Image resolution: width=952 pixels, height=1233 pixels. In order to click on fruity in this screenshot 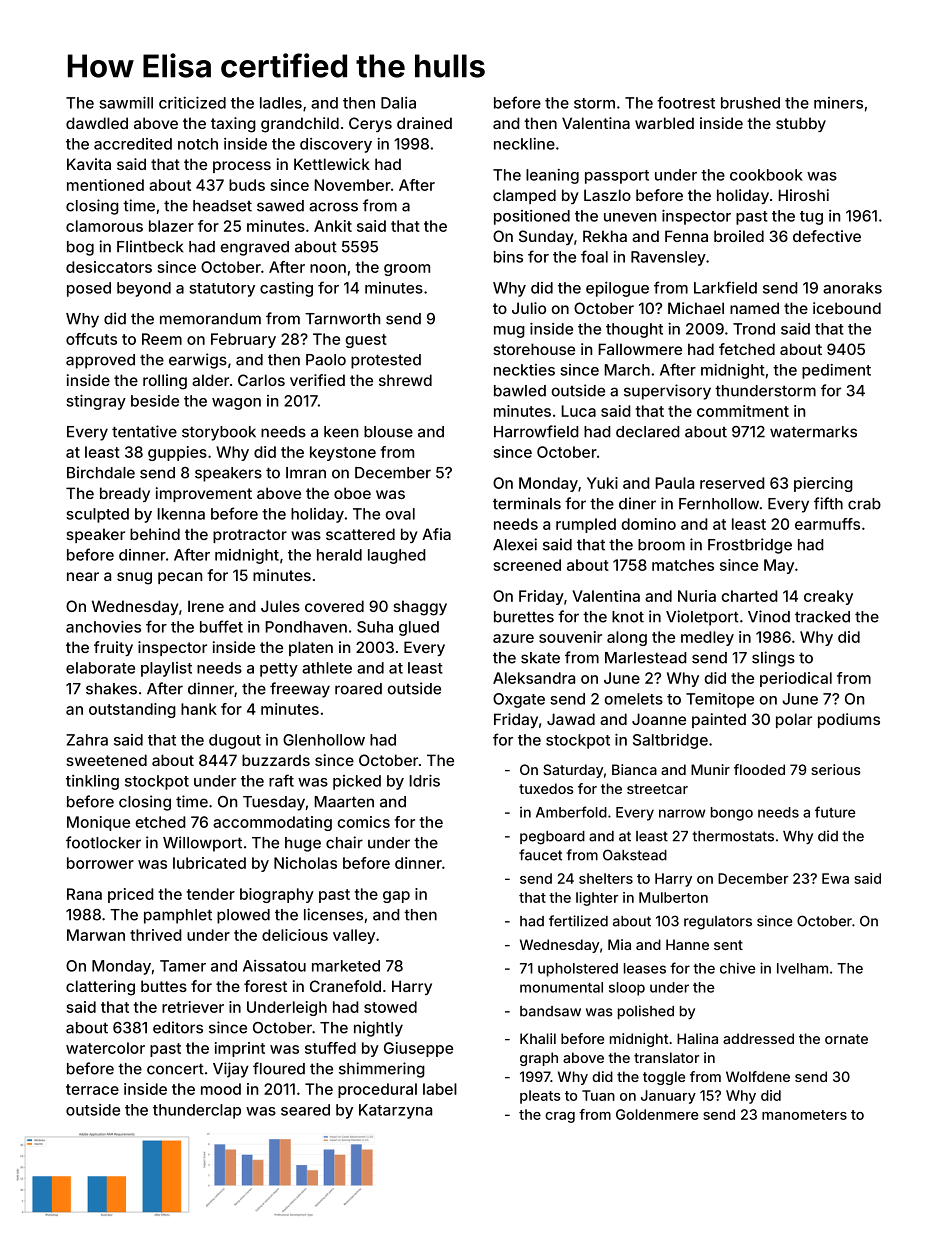, I will do `click(113, 648)`.
